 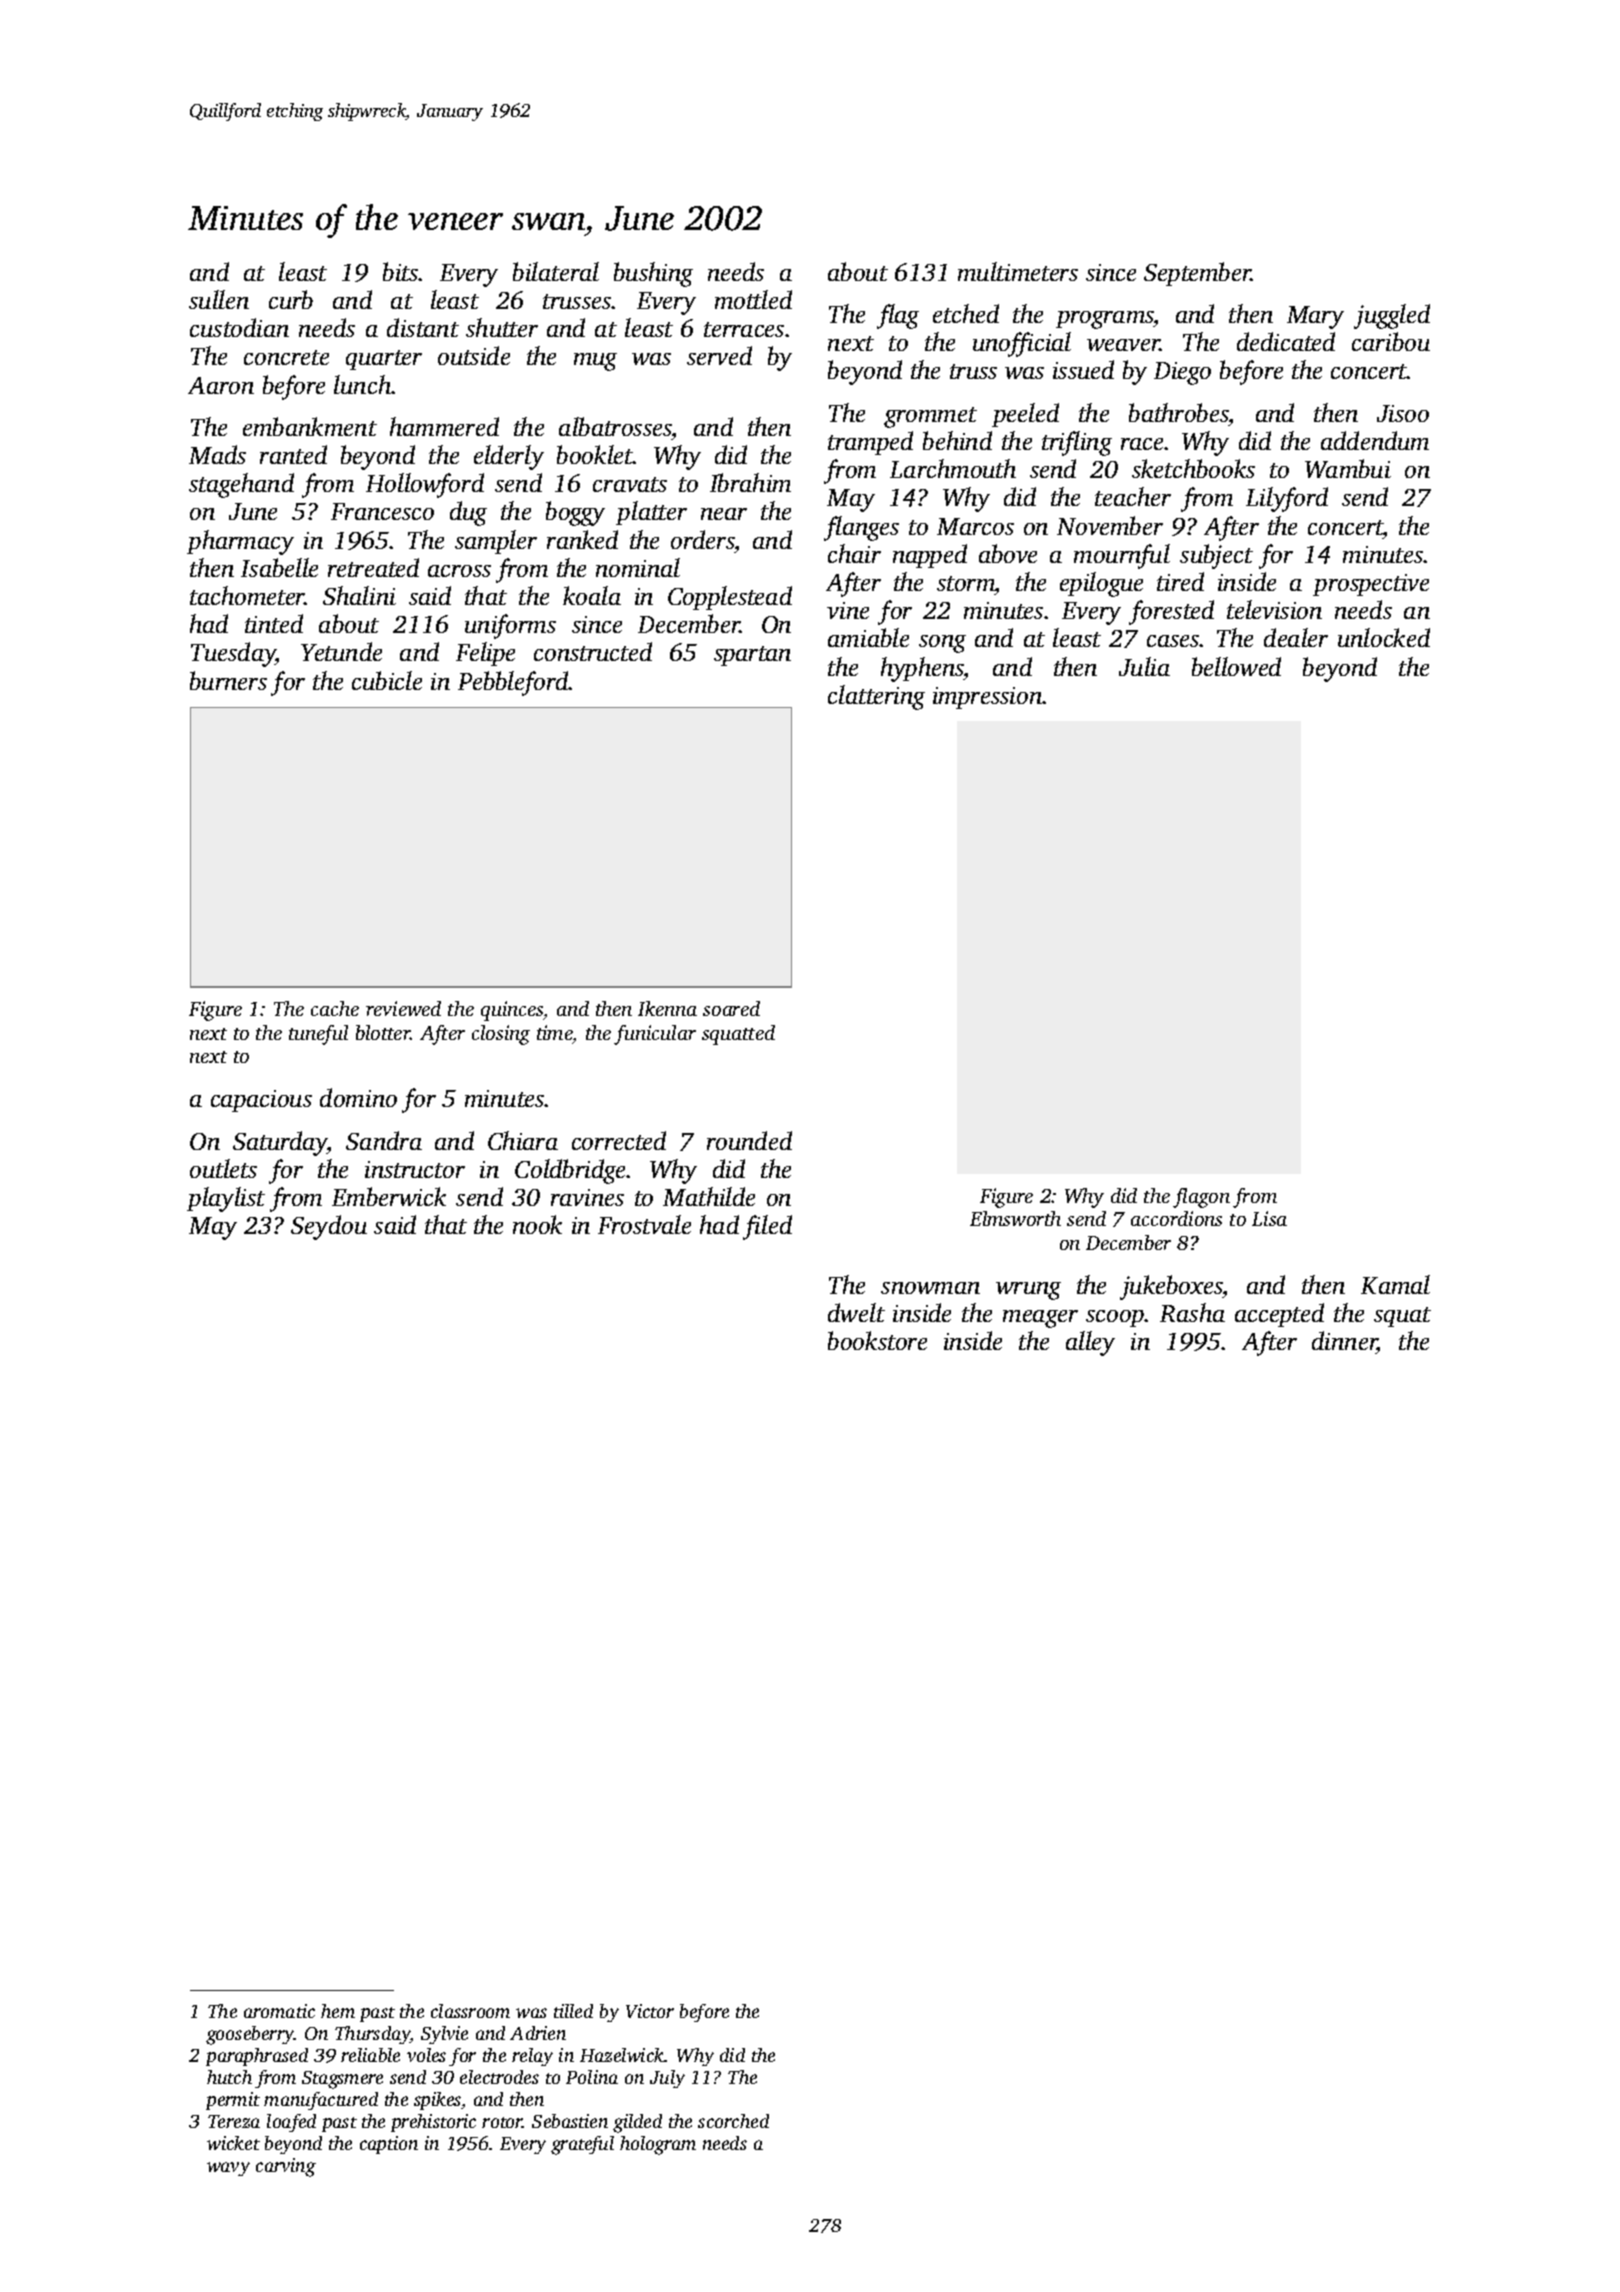 What do you see at coordinates (658, 2145) in the image?
I see `hologram` at bounding box center [658, 2145].
